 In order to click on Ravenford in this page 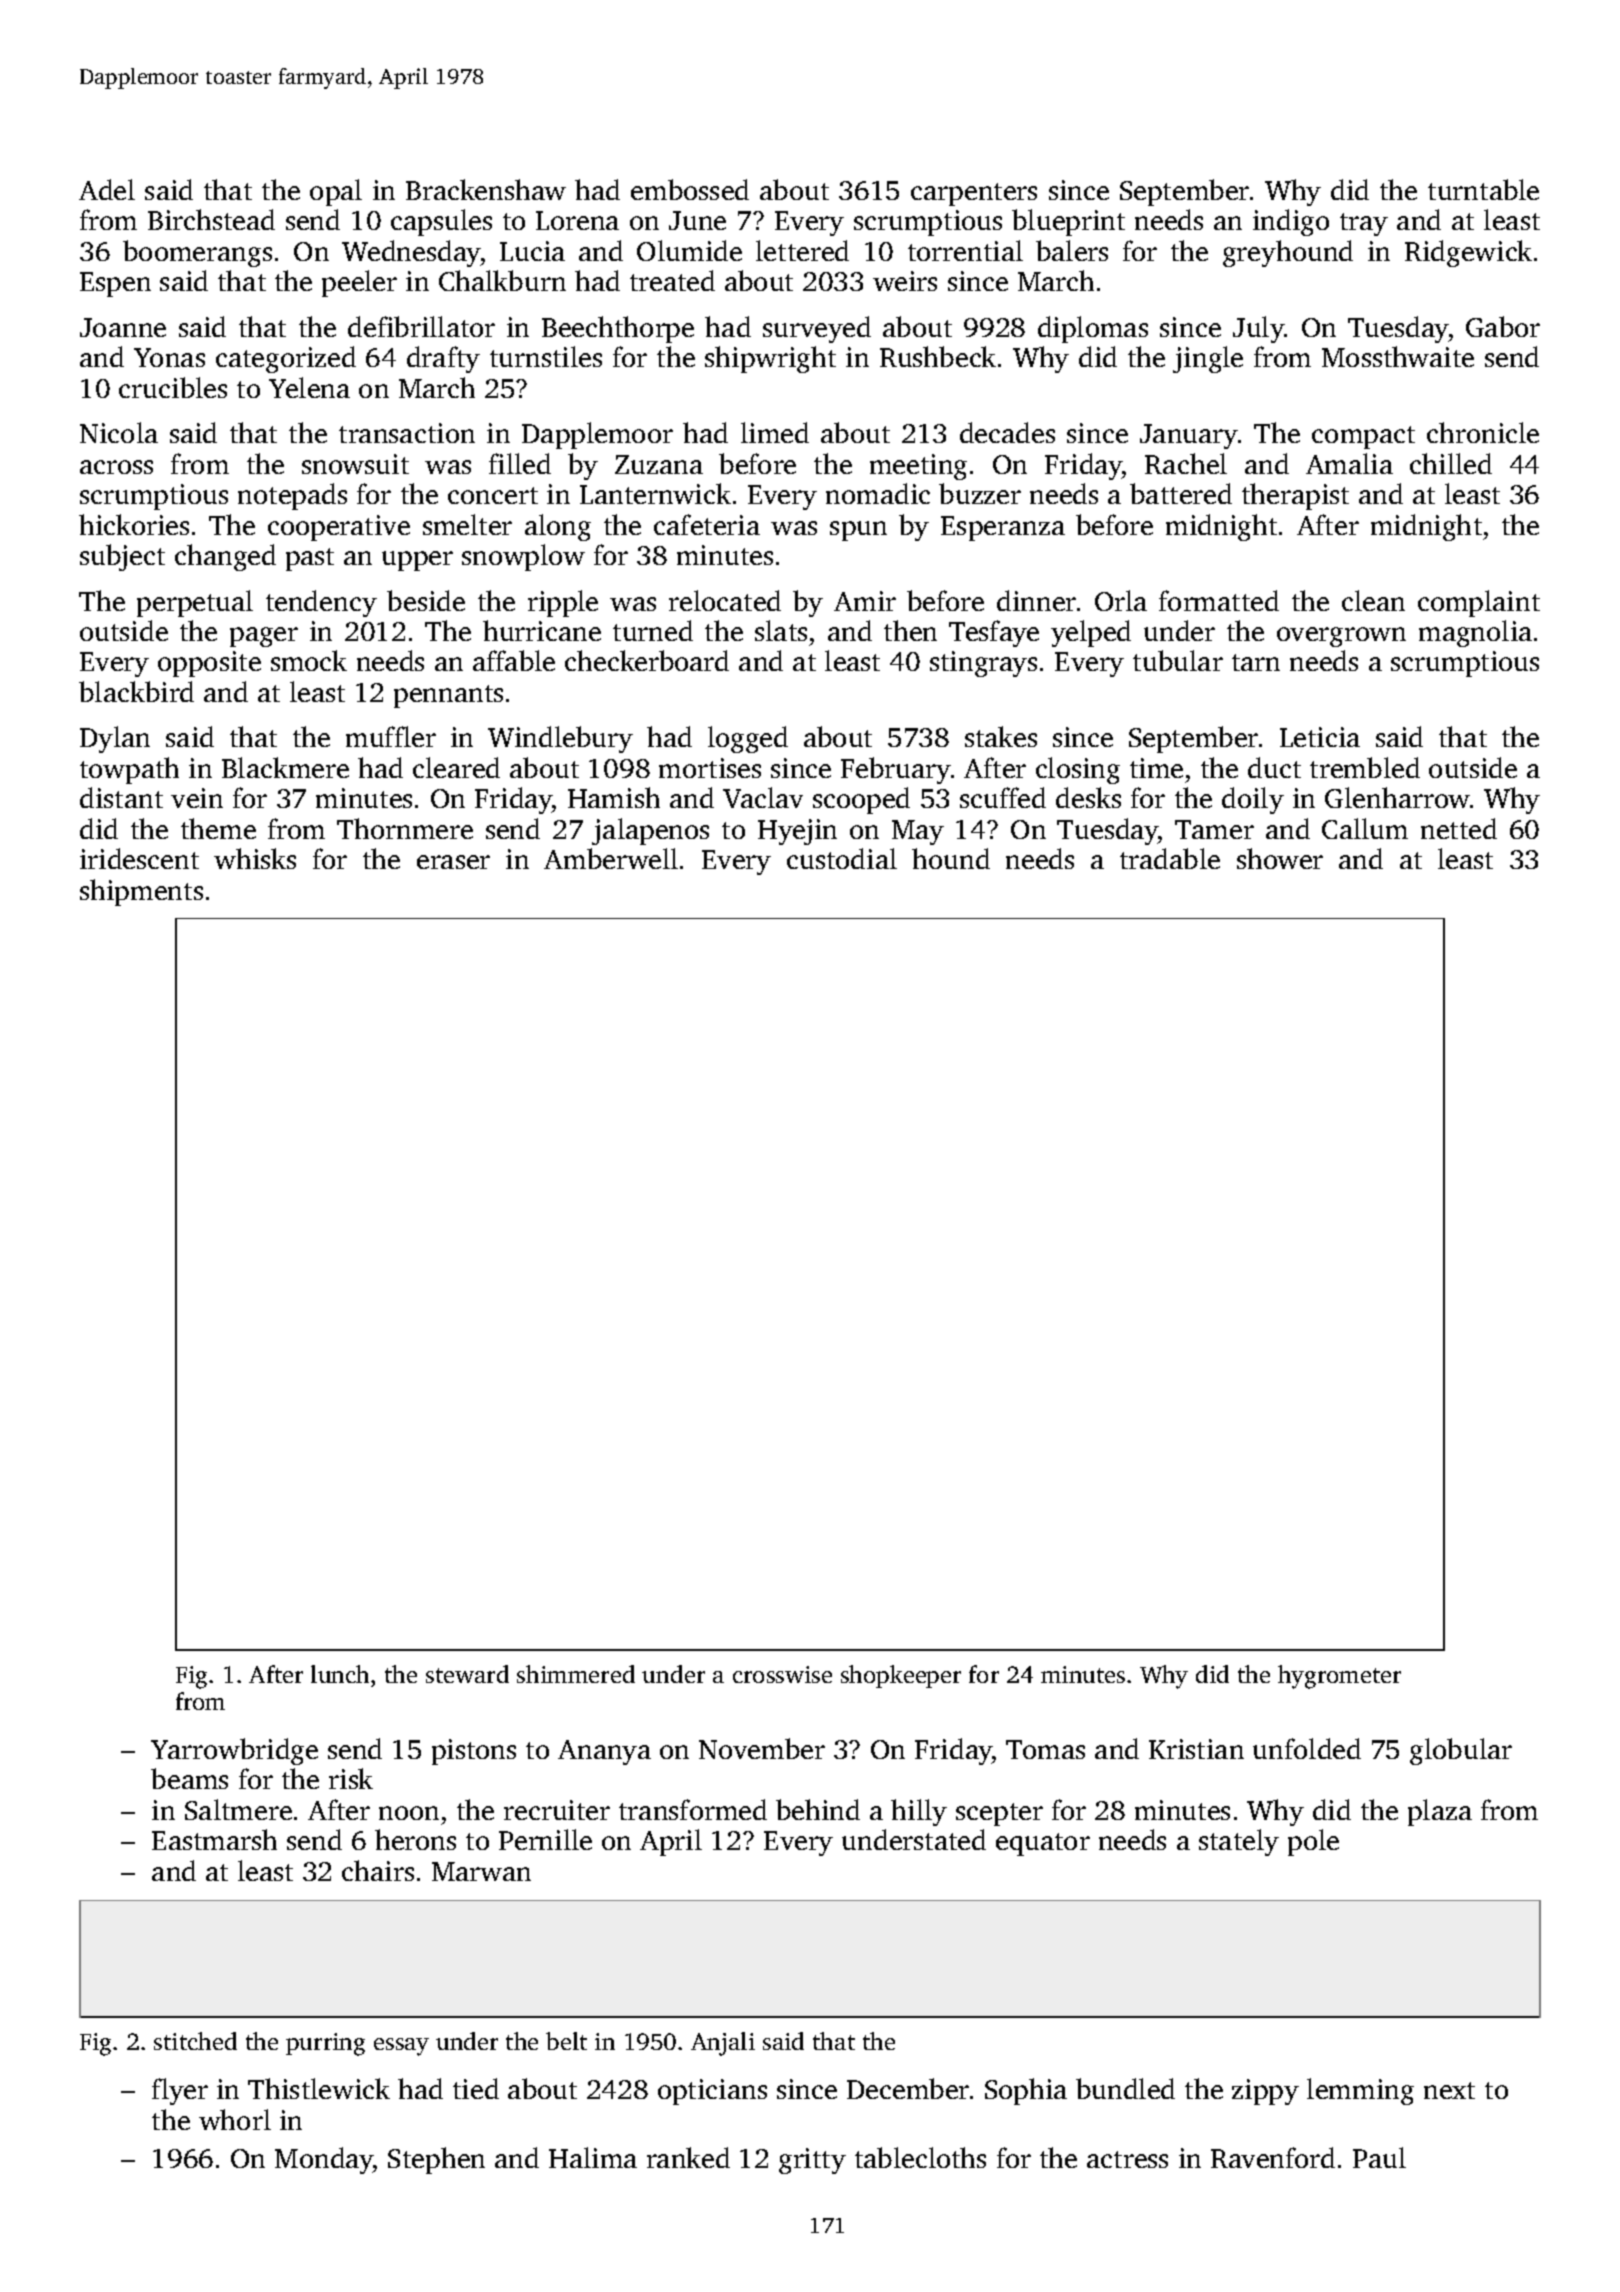, I will do `click(1273, 2157)`.
